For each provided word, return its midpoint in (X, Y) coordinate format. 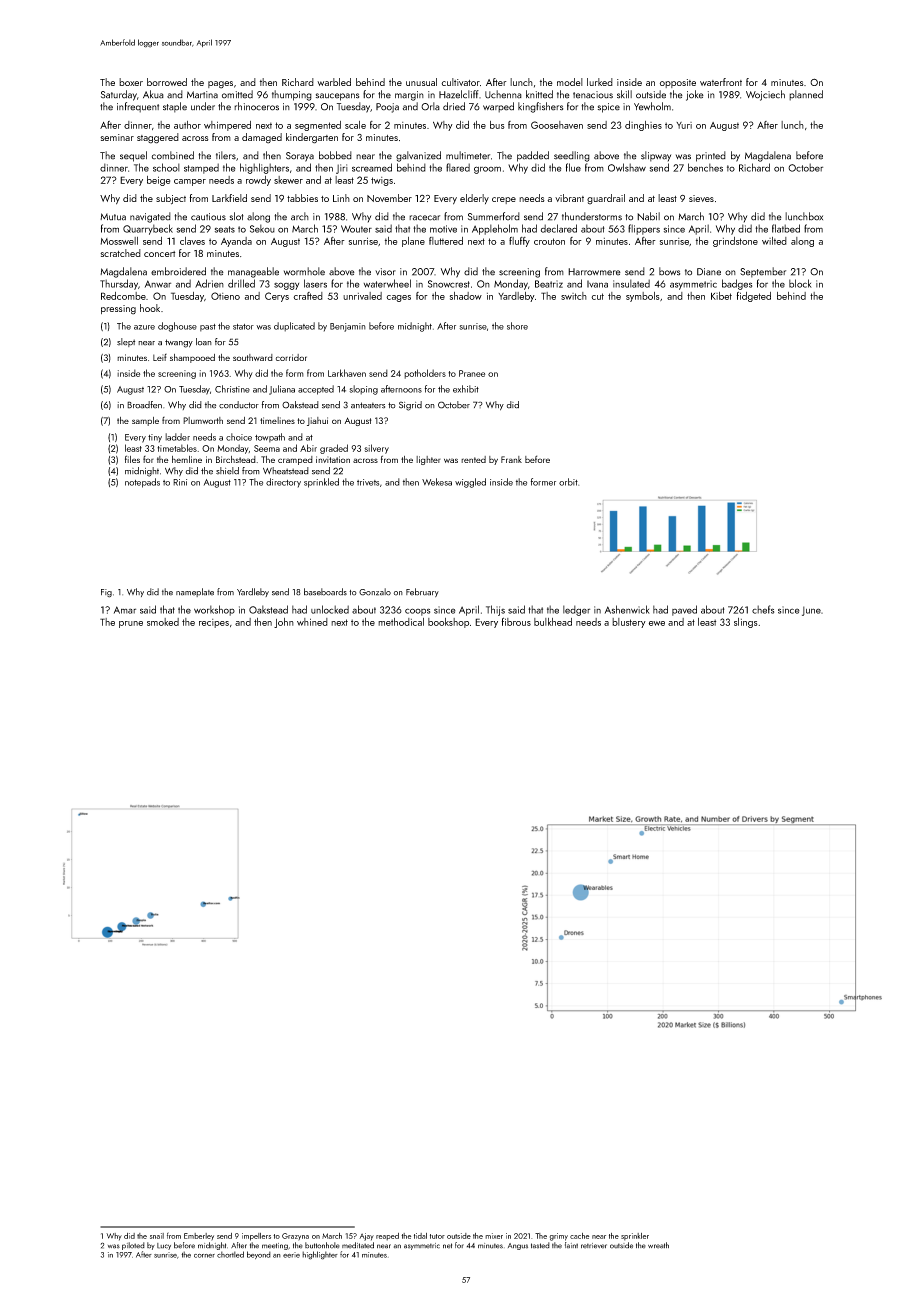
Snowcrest (449, 284)
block (800, 283)
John (284, 623)
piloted (133, 1246)
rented (473, 459)
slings (746, 623)
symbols (643, 297)
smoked (163, 622)
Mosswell (119, 241)
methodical (401, 622)
